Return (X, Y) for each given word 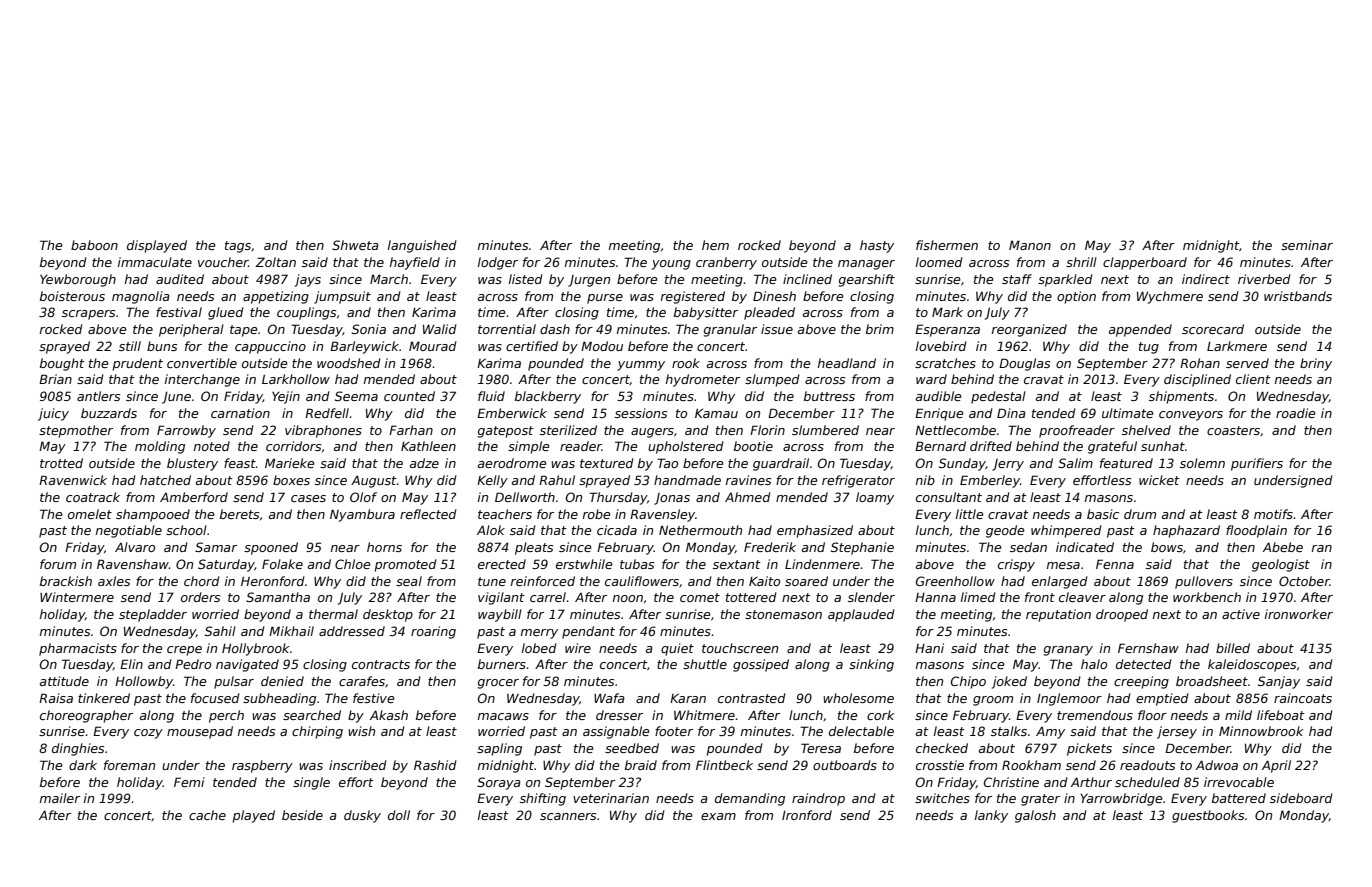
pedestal (998, 397)
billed (1233, 648)
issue (777, 329)
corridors (293, 446)
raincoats (1303, 698)
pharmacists (78, 649)
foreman (129, 765)
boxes (291, 480)
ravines (748, 480)
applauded (861, 615)
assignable (616, 732)
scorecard (1213, 329)
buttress (829, 396)
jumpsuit (342, 297)
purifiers (1257, 464)
